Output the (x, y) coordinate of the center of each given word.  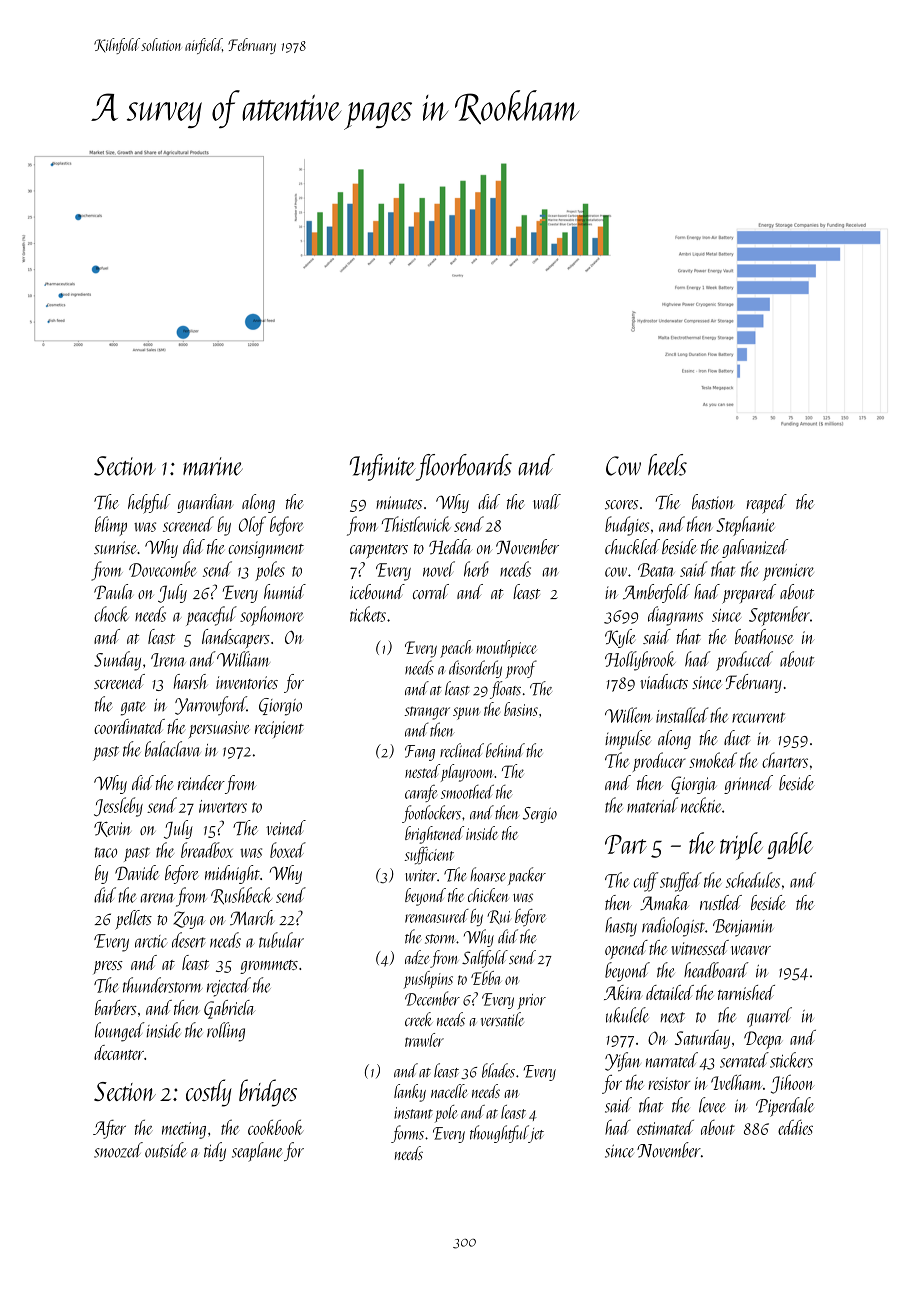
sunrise (115, 547)
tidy (215, 1151)
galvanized (755, 548)
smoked (713, 760)
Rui (498, 917)
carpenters (379, 551)
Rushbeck (241, 896)
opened (626, 949)
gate (133, 708)
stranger (427, 713)
